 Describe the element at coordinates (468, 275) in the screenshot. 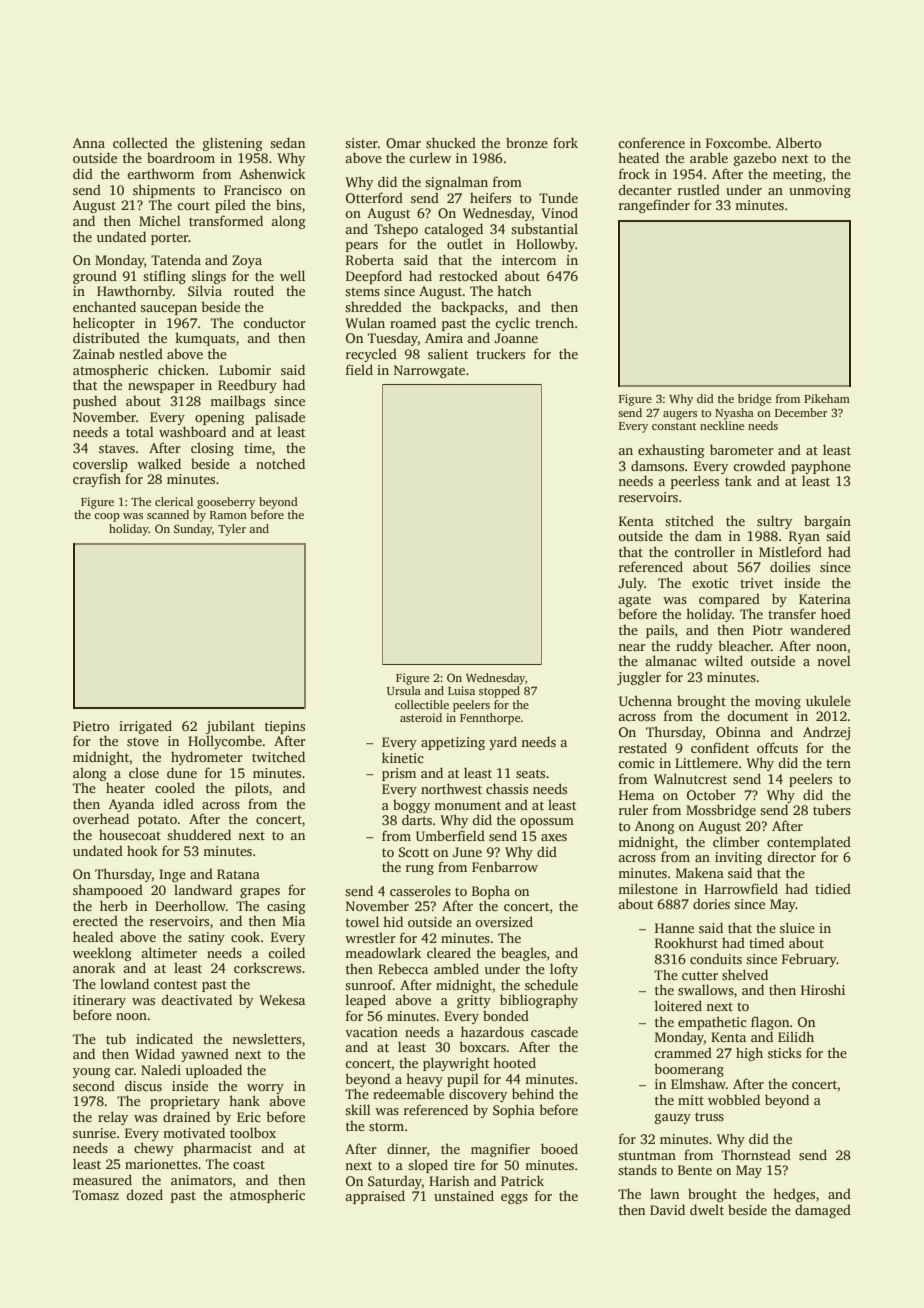

I see `restocked` at that location.
